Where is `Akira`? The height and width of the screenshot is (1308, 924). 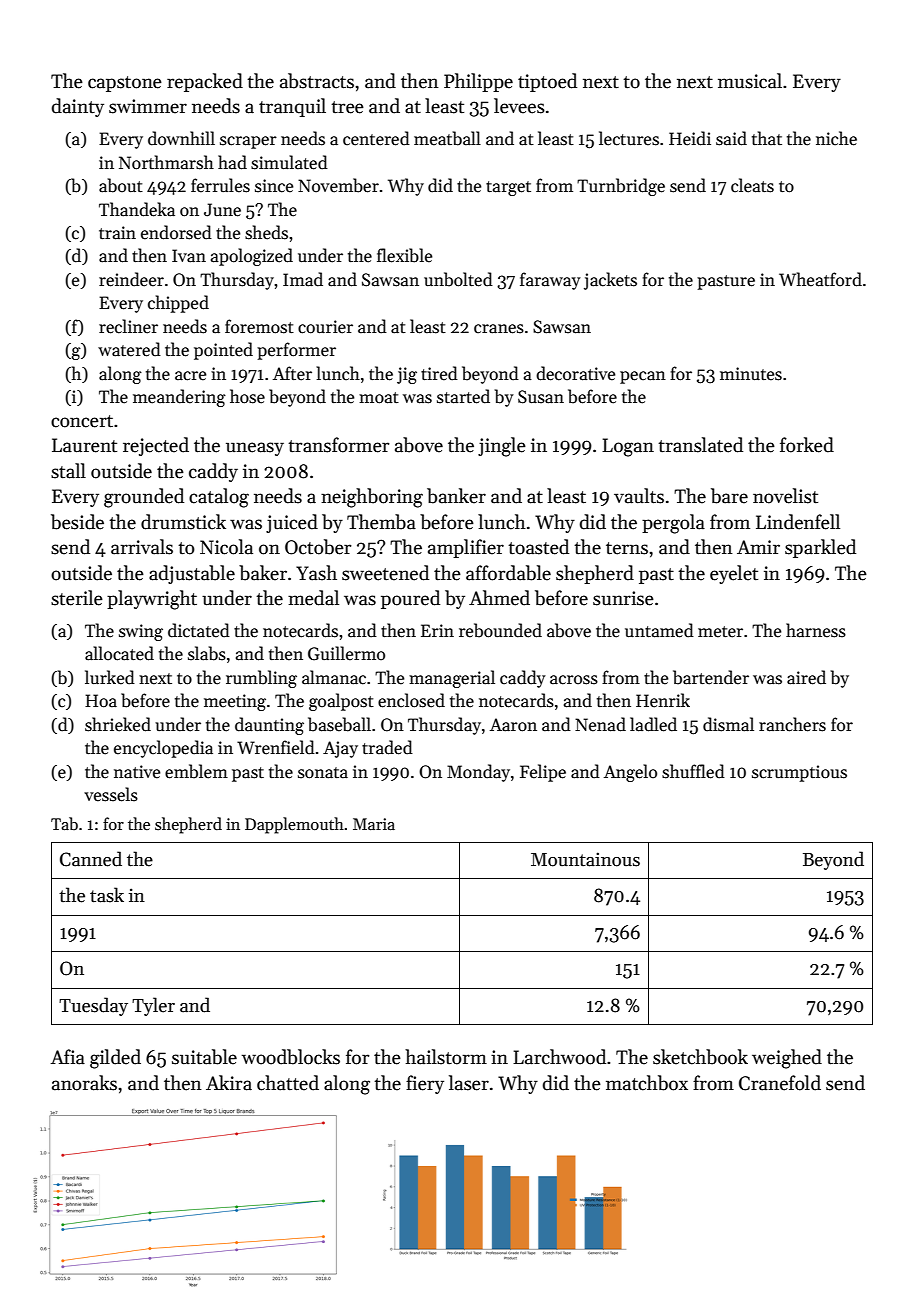 Akira is located at coordinates (229, 1083).
